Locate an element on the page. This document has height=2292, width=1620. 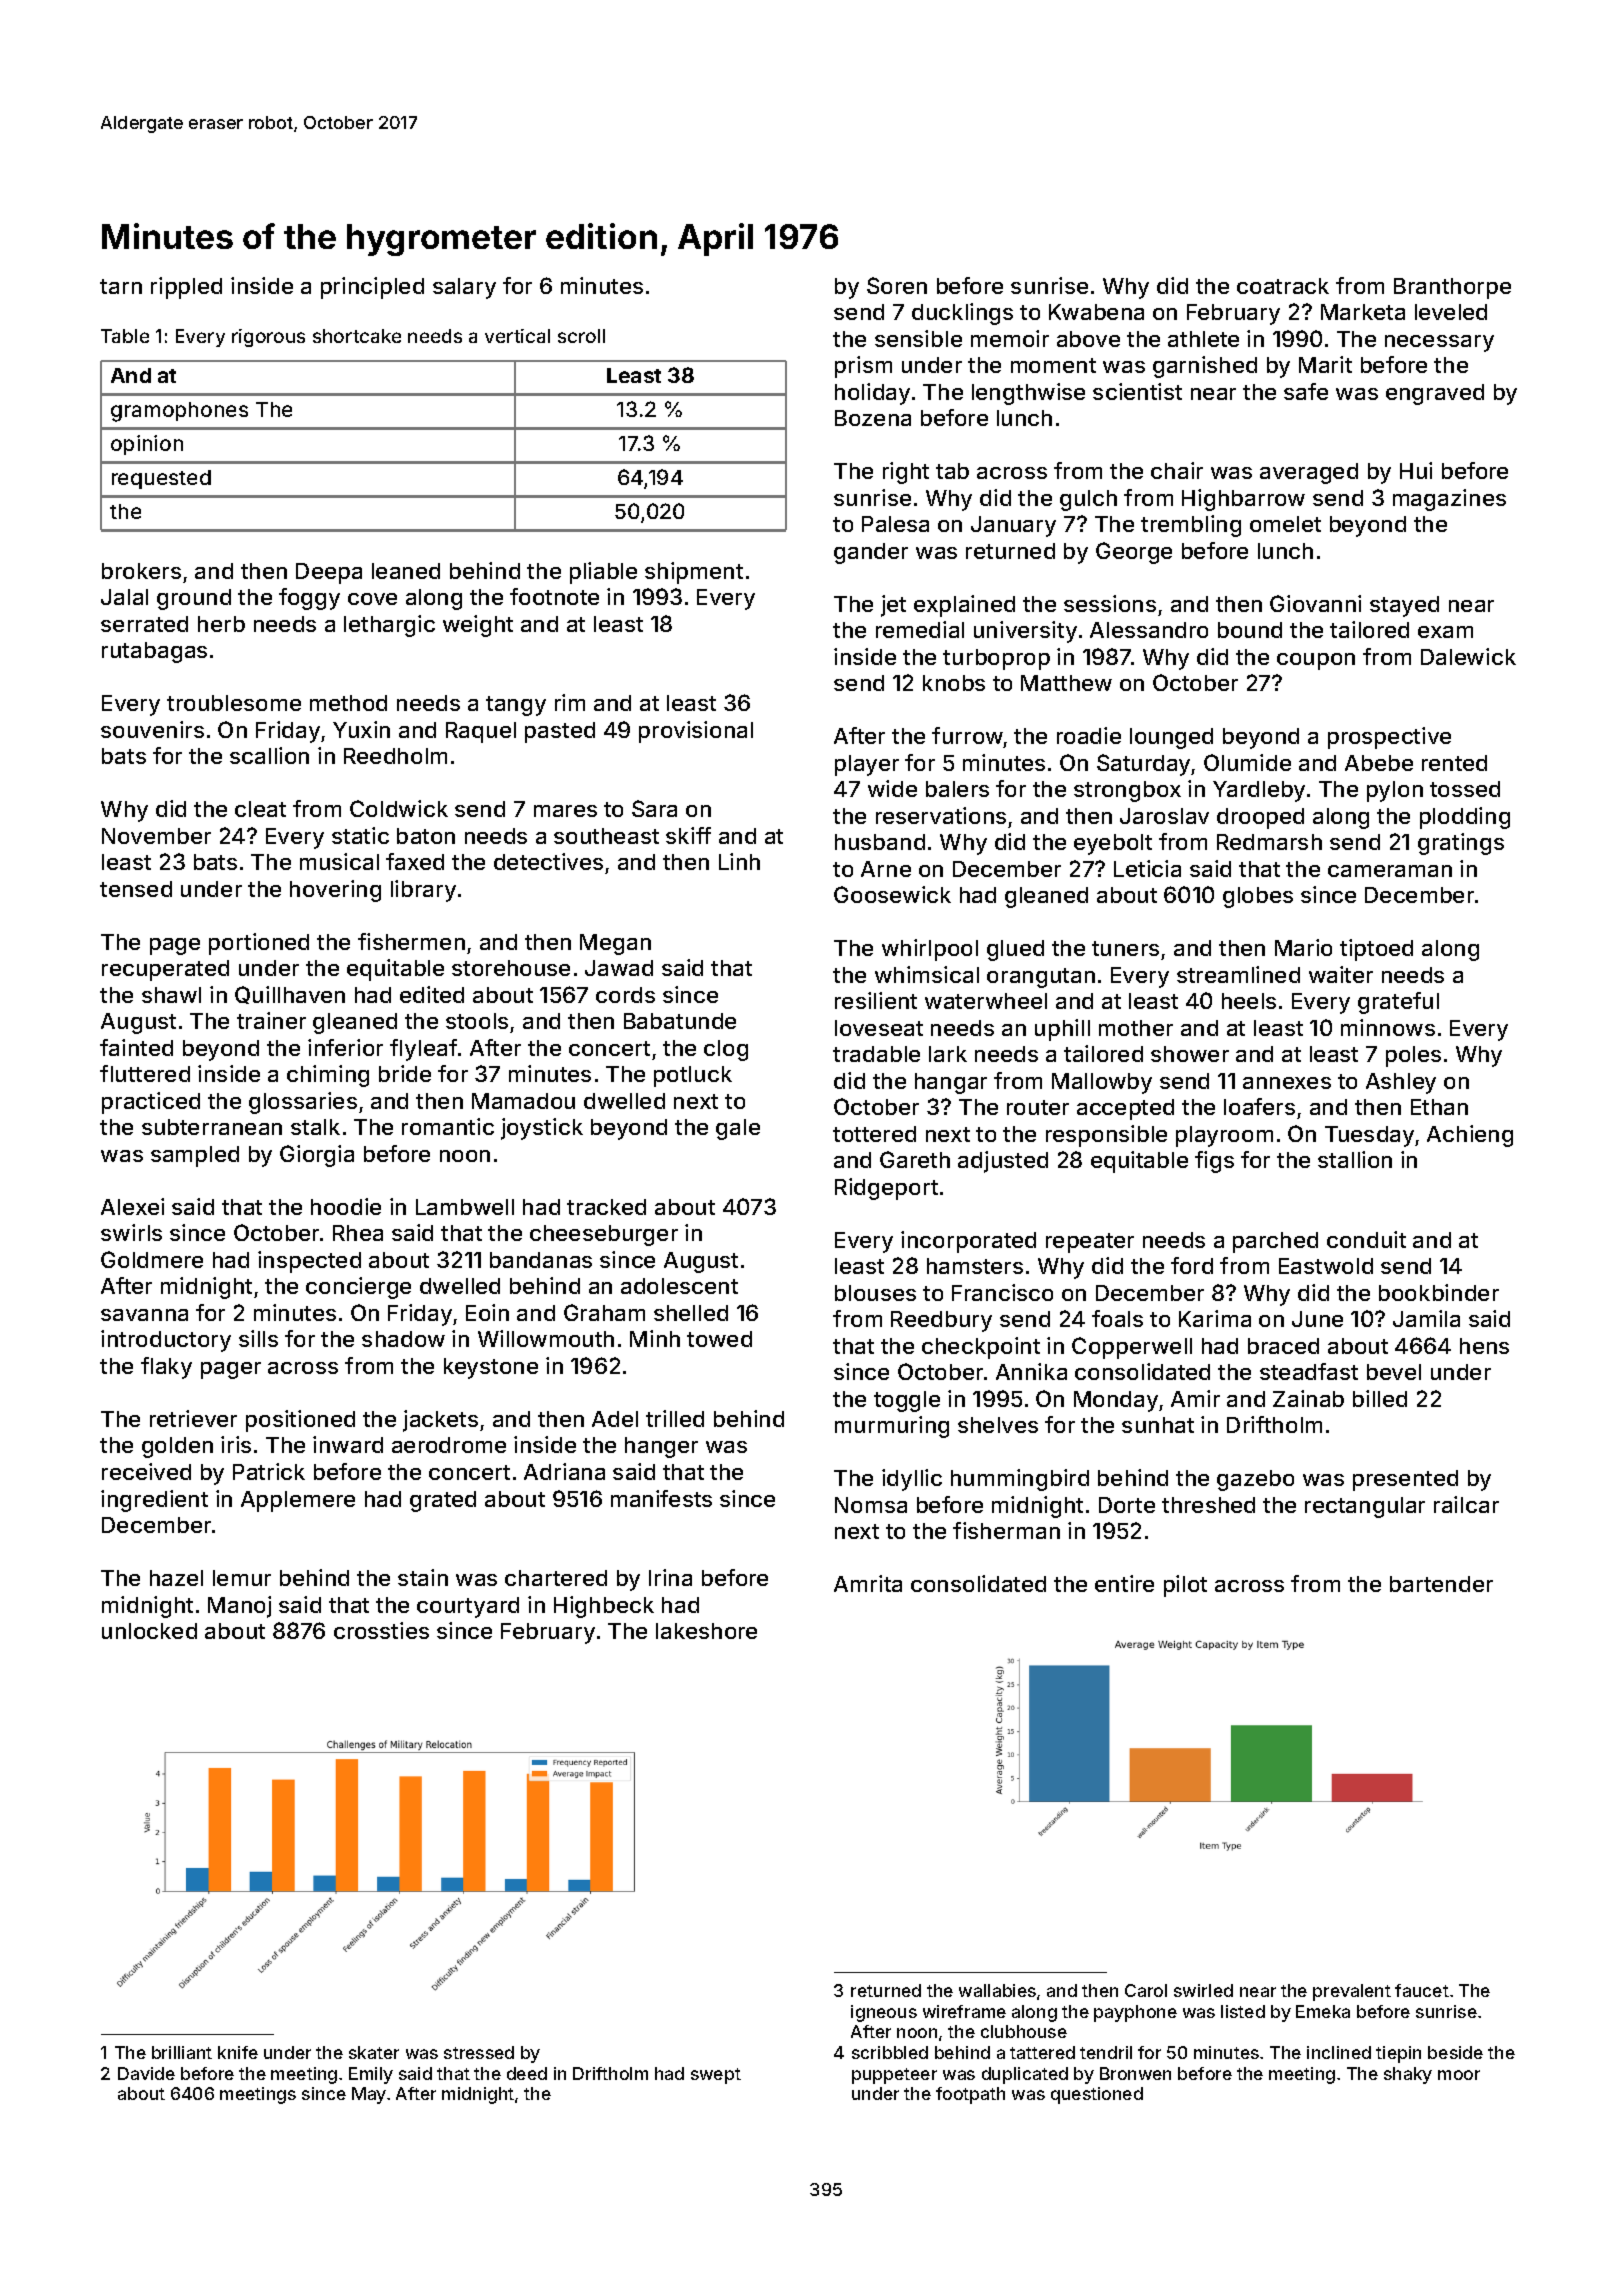
Soren is located at coordinates (897, 285).
